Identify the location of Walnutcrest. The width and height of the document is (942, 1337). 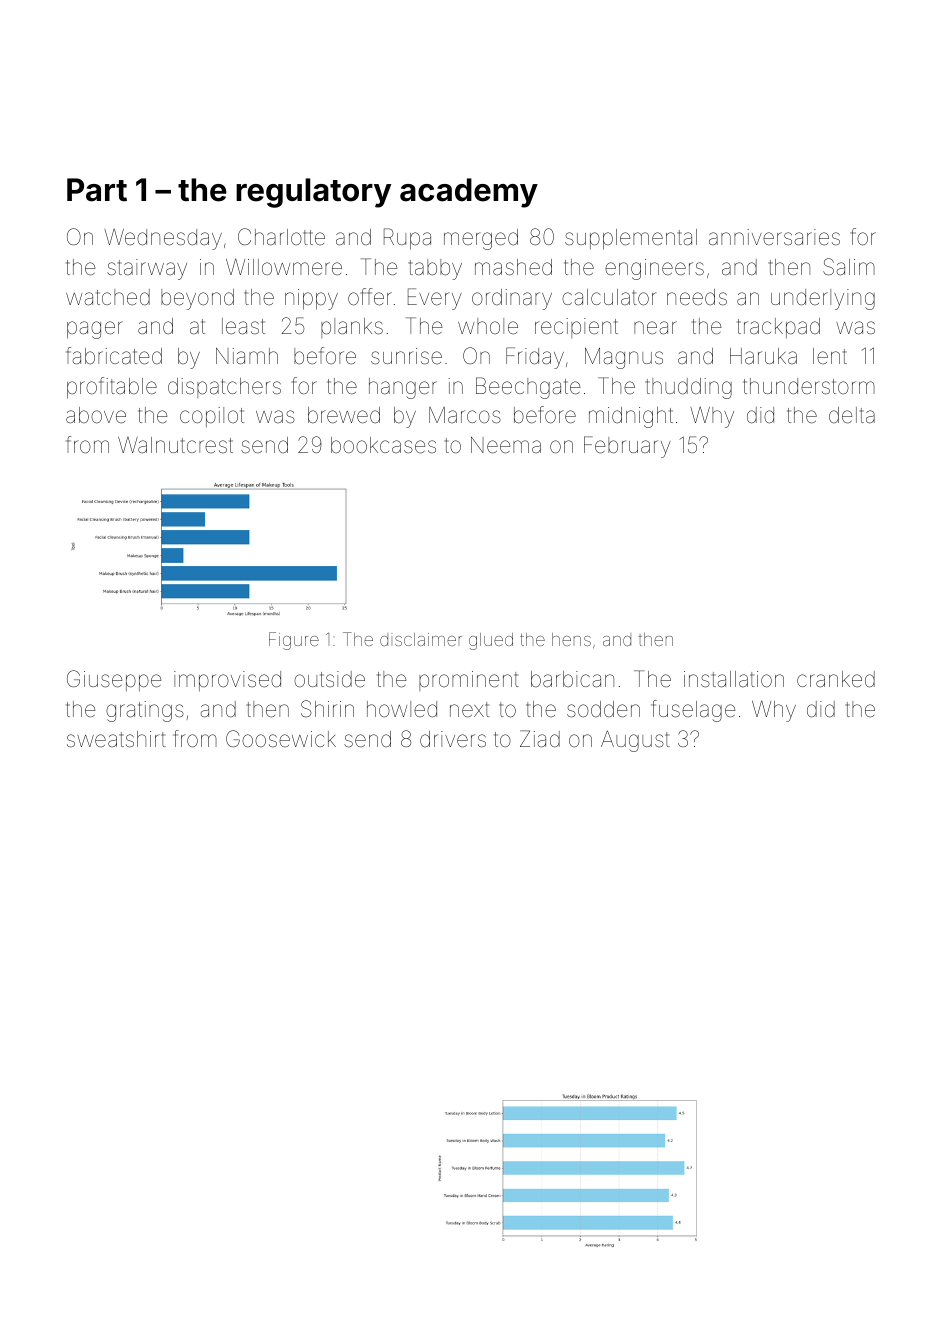
(175, 445).
